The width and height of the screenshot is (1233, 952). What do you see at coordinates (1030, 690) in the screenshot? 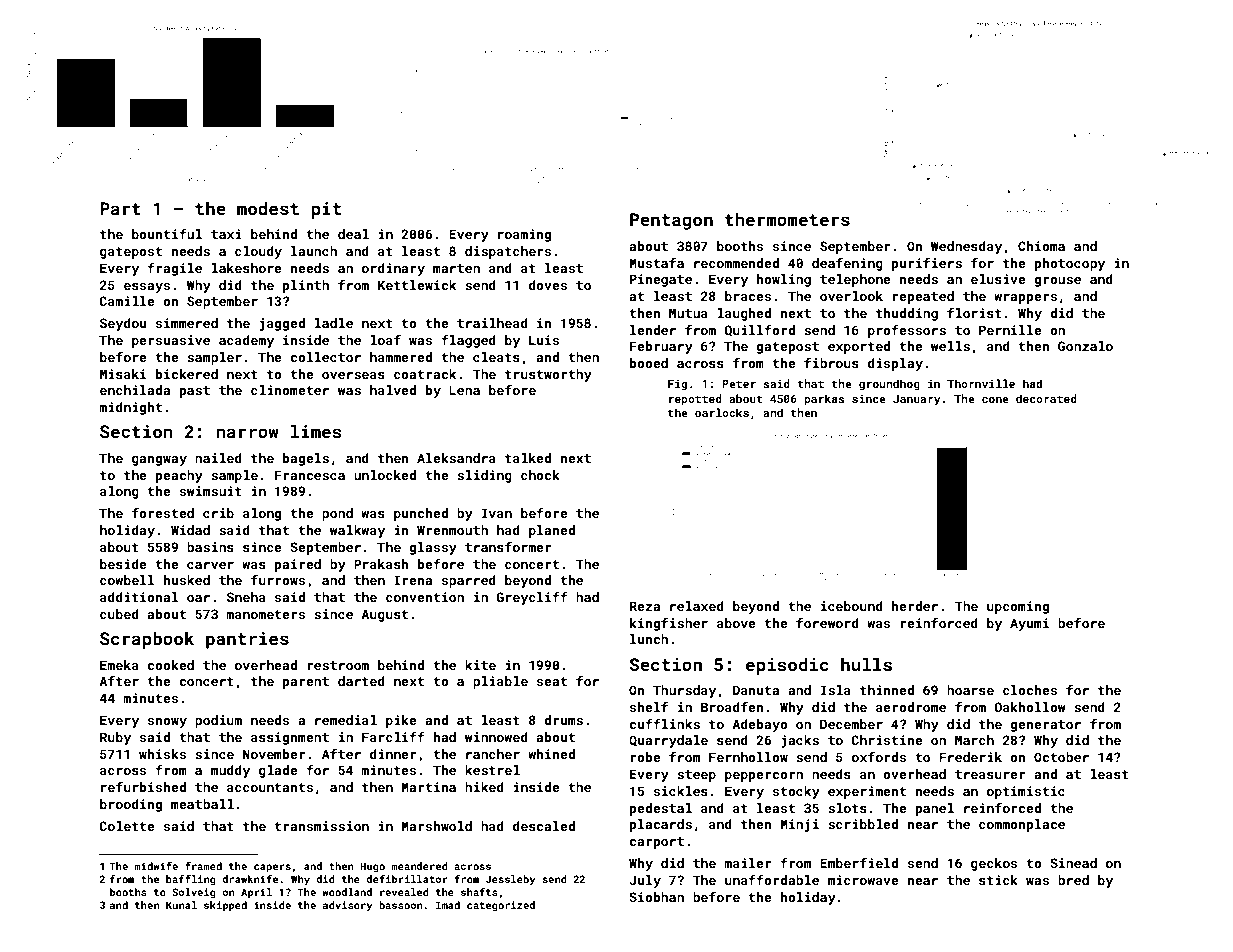
I see `cloches` at bounding box center [1030, 690].
